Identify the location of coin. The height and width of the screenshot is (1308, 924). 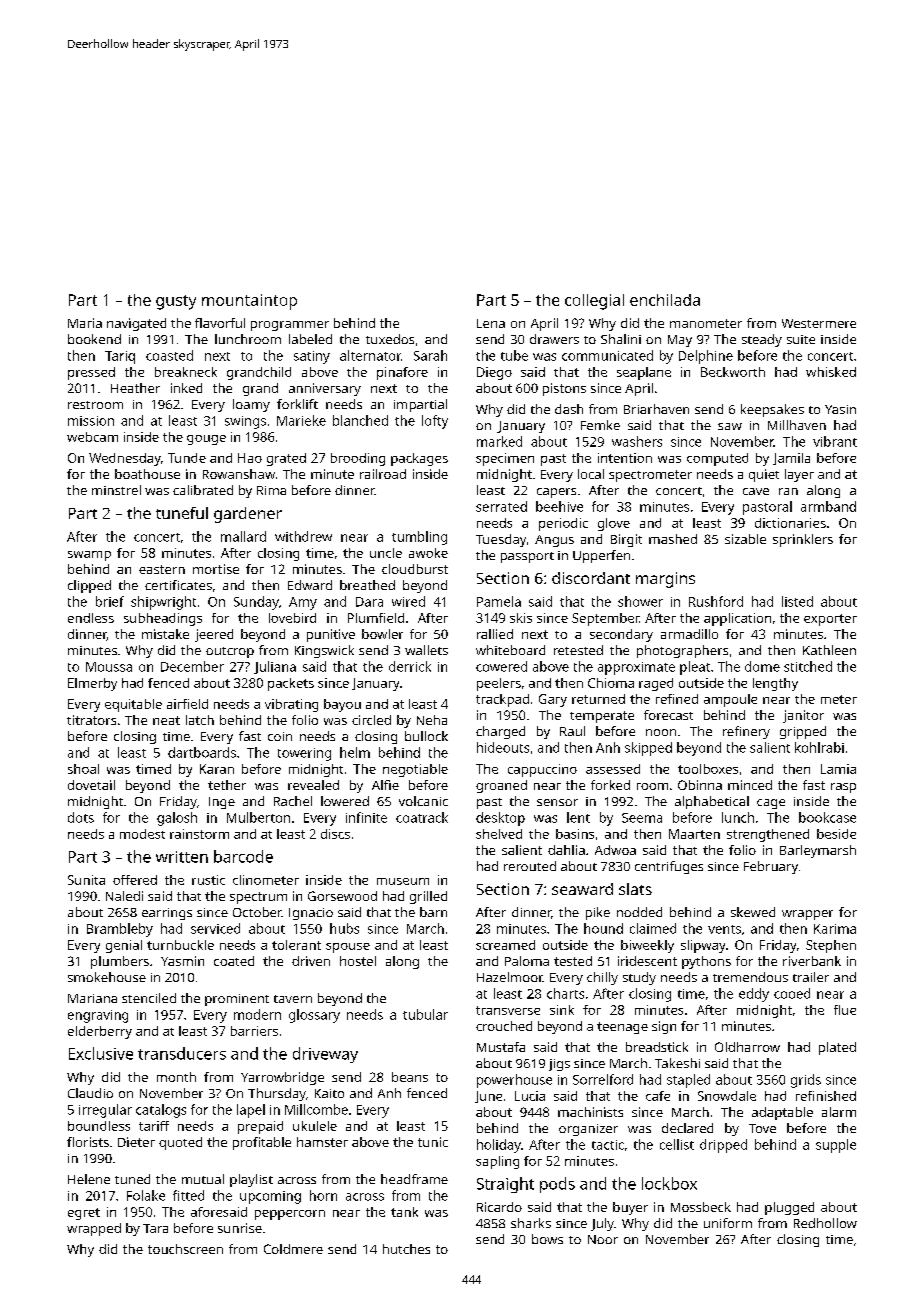
(280, 736).
